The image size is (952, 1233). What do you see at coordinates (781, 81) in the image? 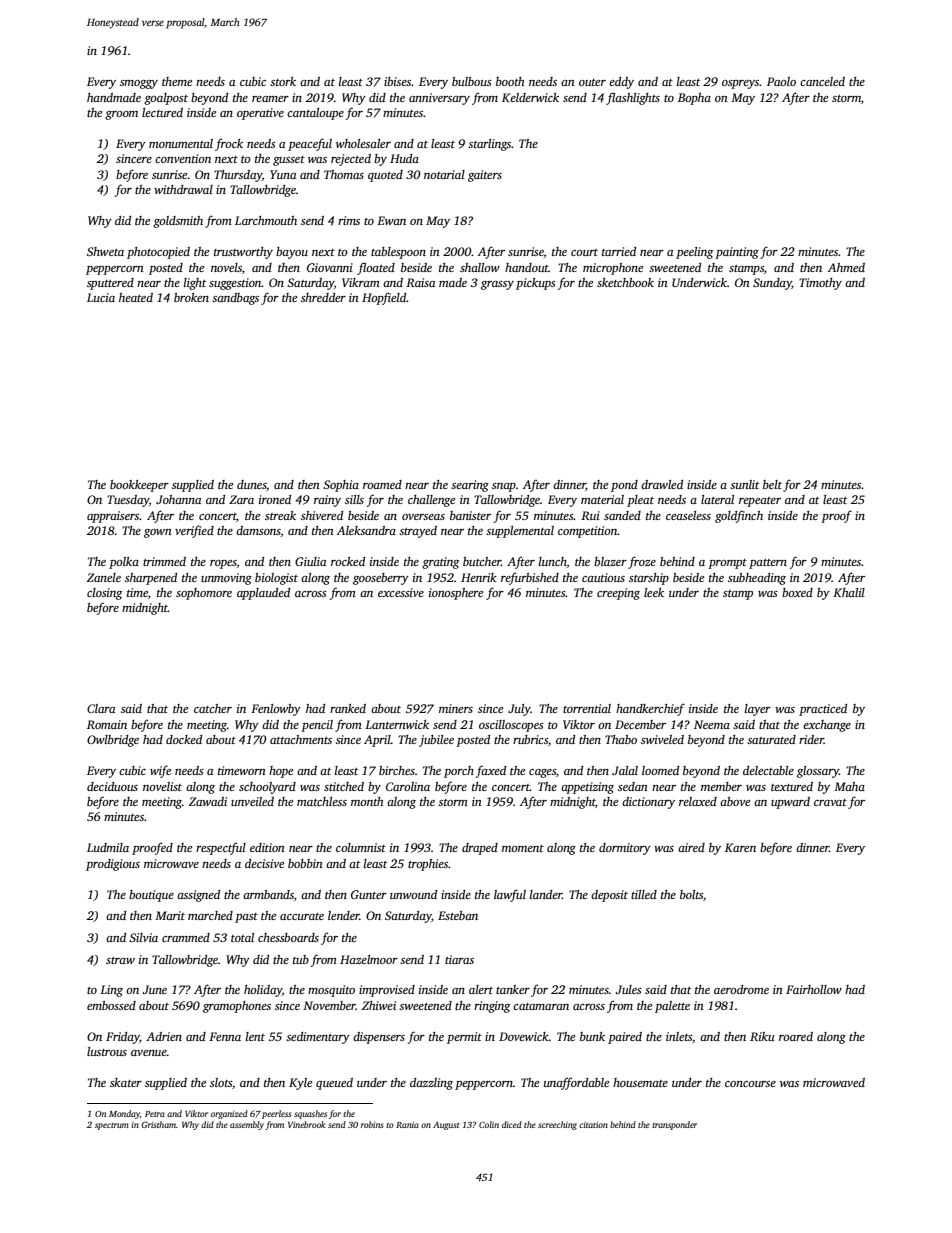
I see `Paolo` at bounding box center [781, 81].
